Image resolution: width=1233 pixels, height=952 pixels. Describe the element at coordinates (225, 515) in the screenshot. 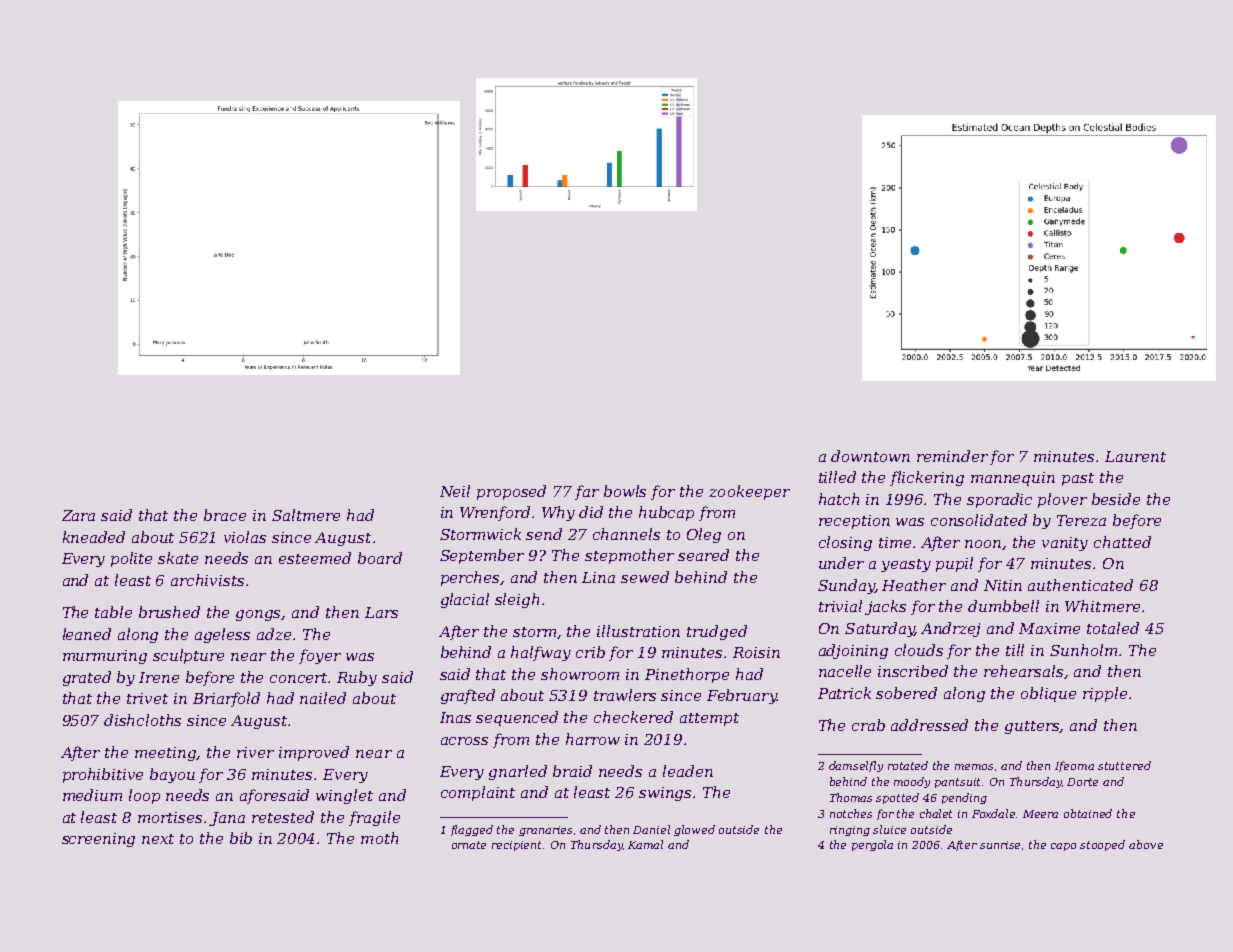

I see `brace` at that location.
